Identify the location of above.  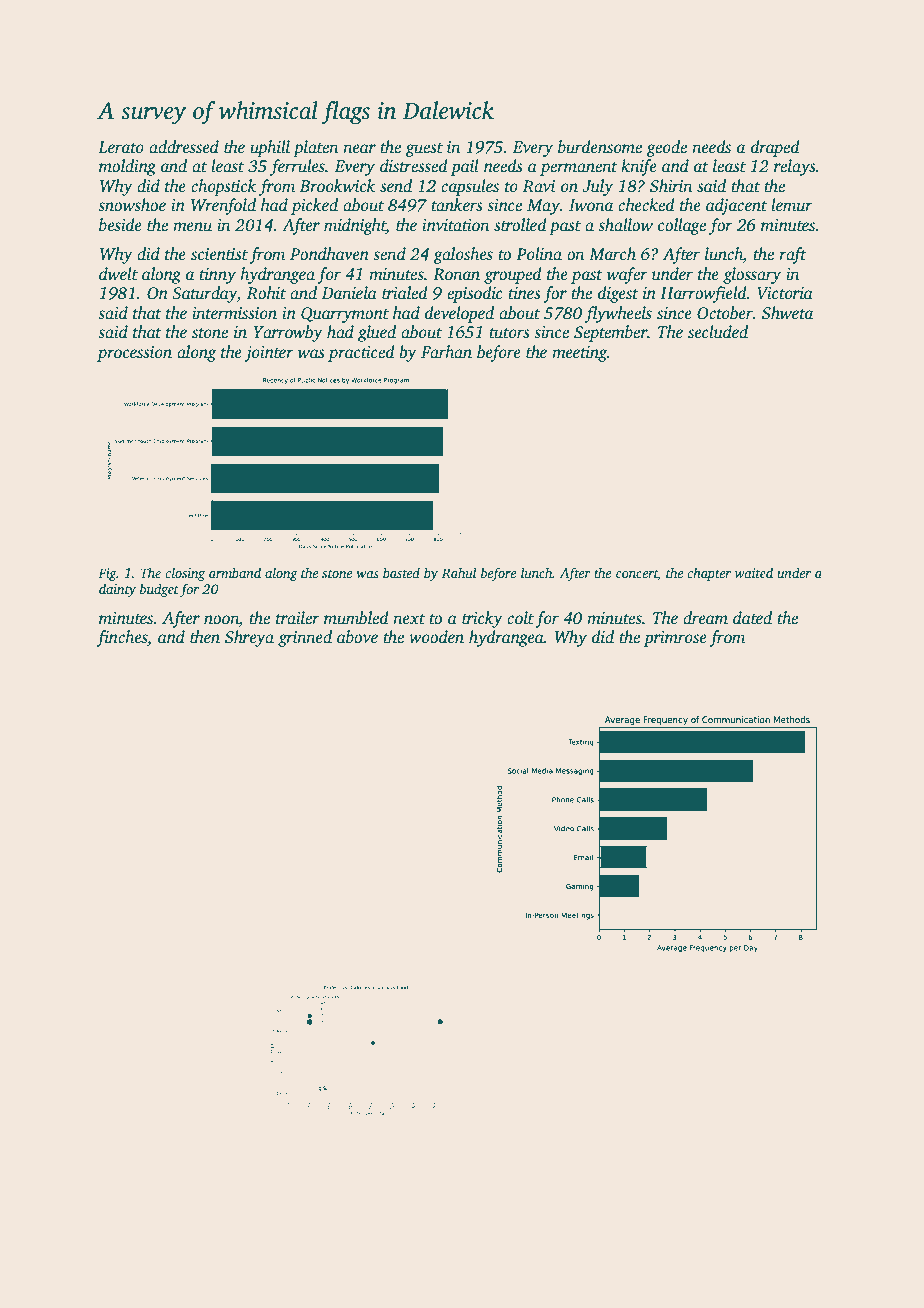
(357, 637).
